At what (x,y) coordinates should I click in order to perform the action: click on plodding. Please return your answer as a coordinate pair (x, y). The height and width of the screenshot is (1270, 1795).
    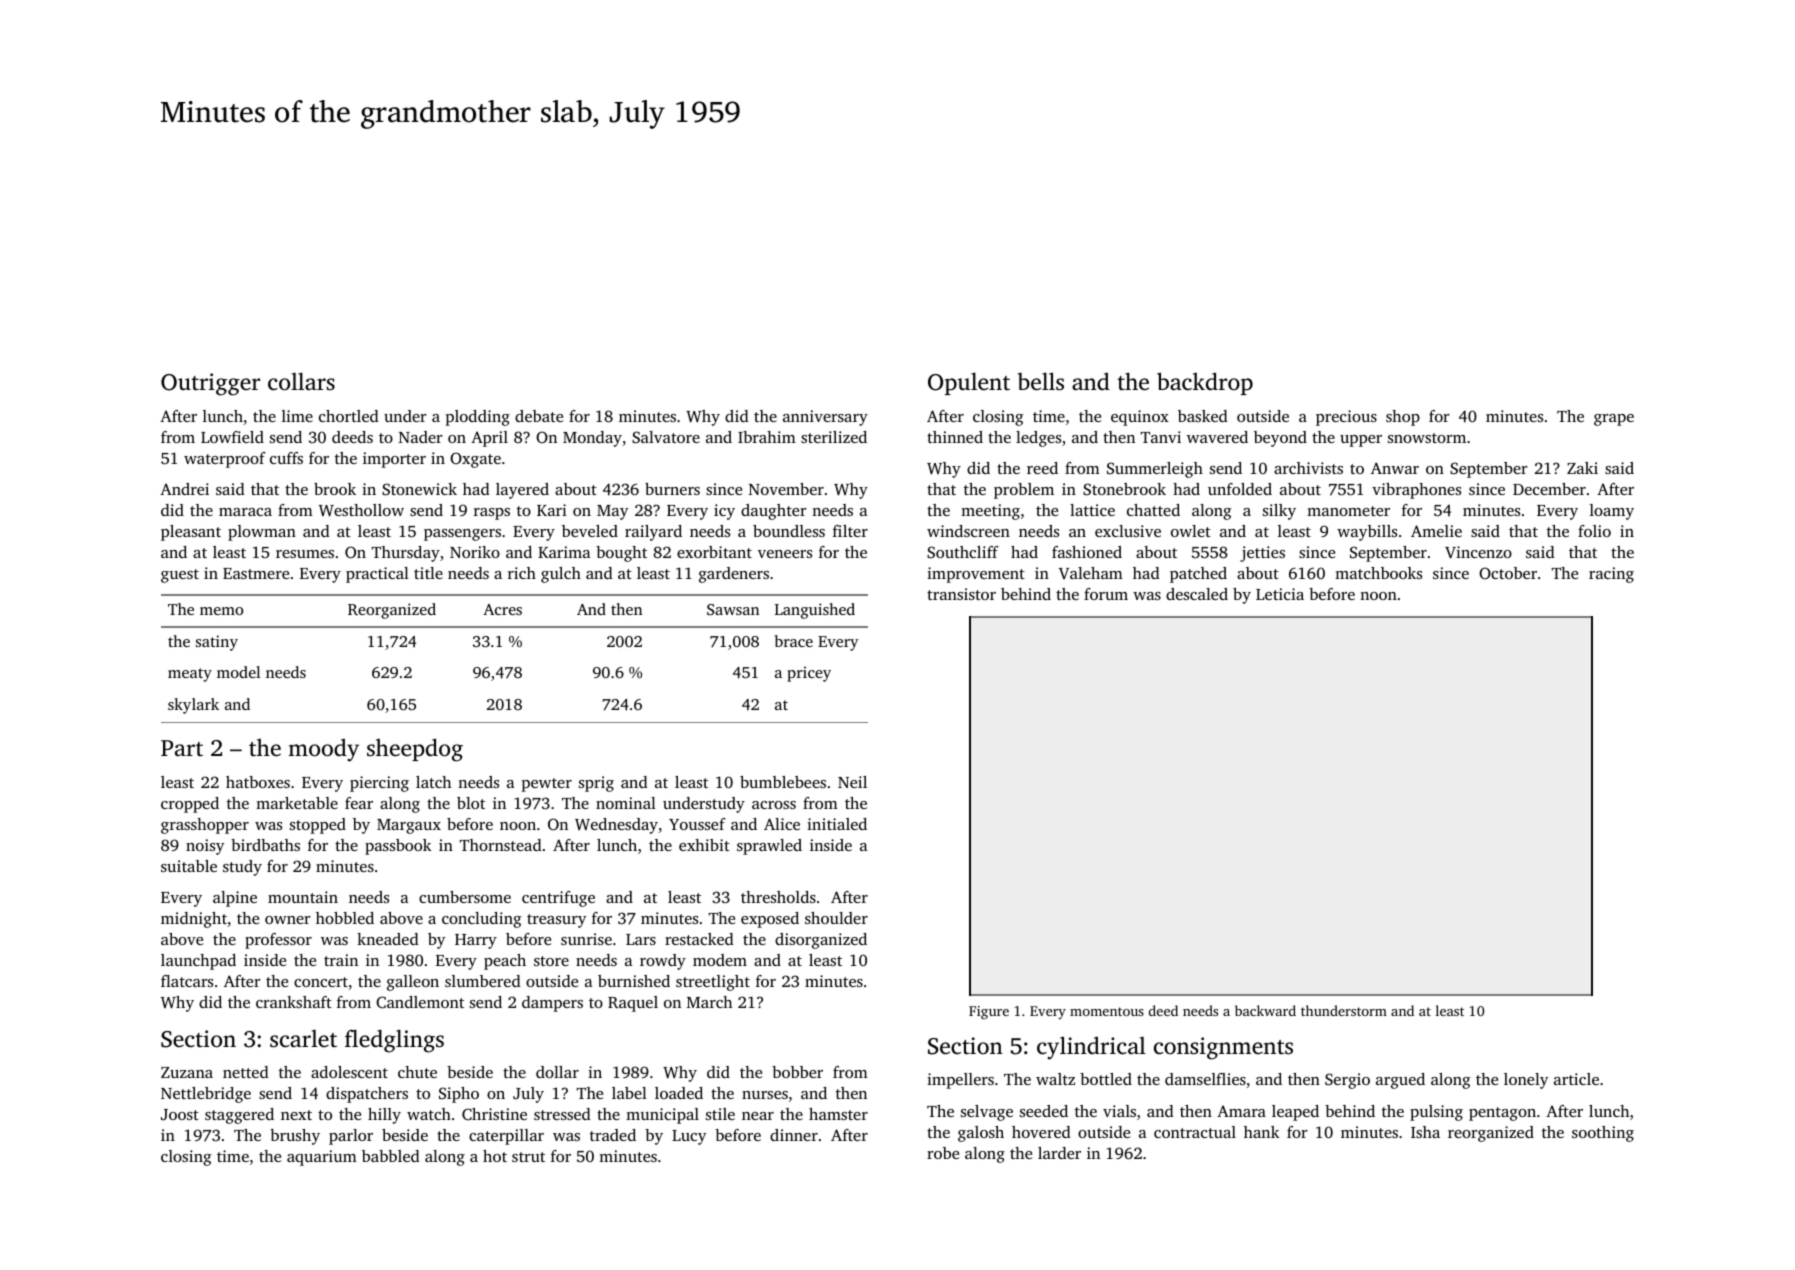
    Looking at the image, I should click on (478, 418).
